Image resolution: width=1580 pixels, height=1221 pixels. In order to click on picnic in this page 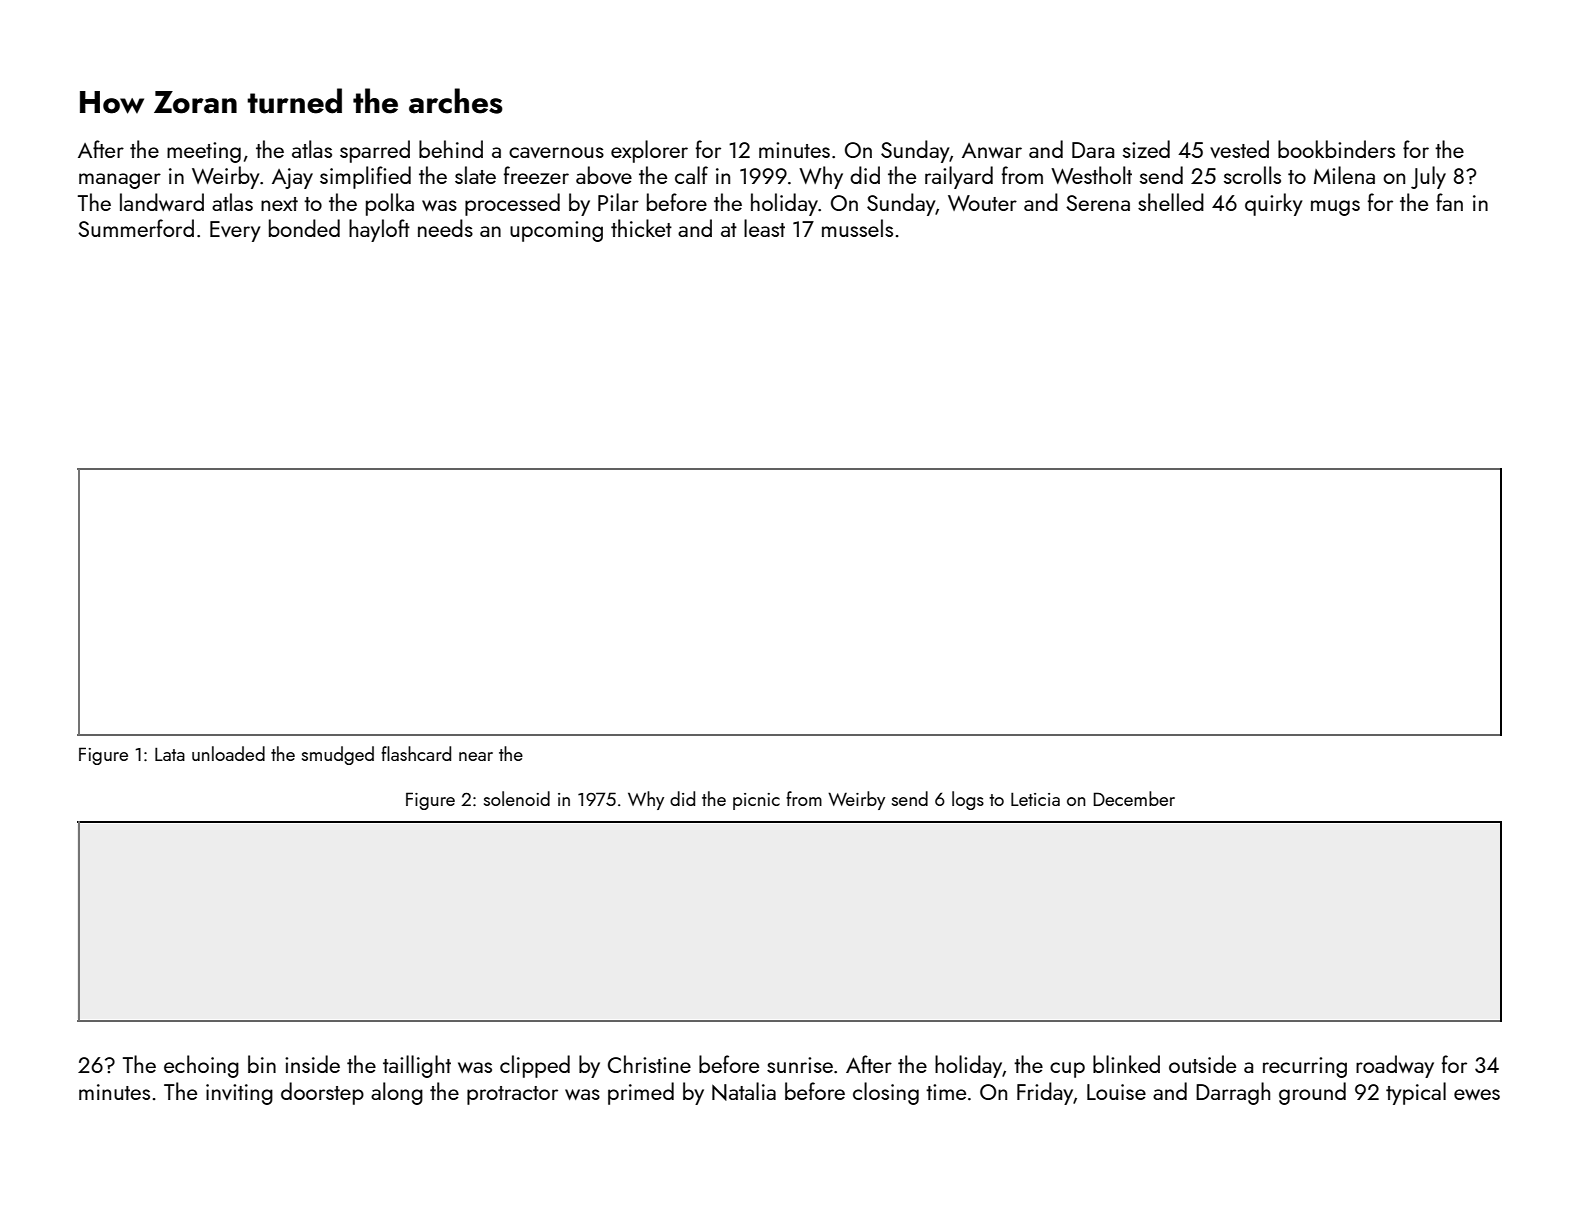, I will do `click(756, 801)`.
